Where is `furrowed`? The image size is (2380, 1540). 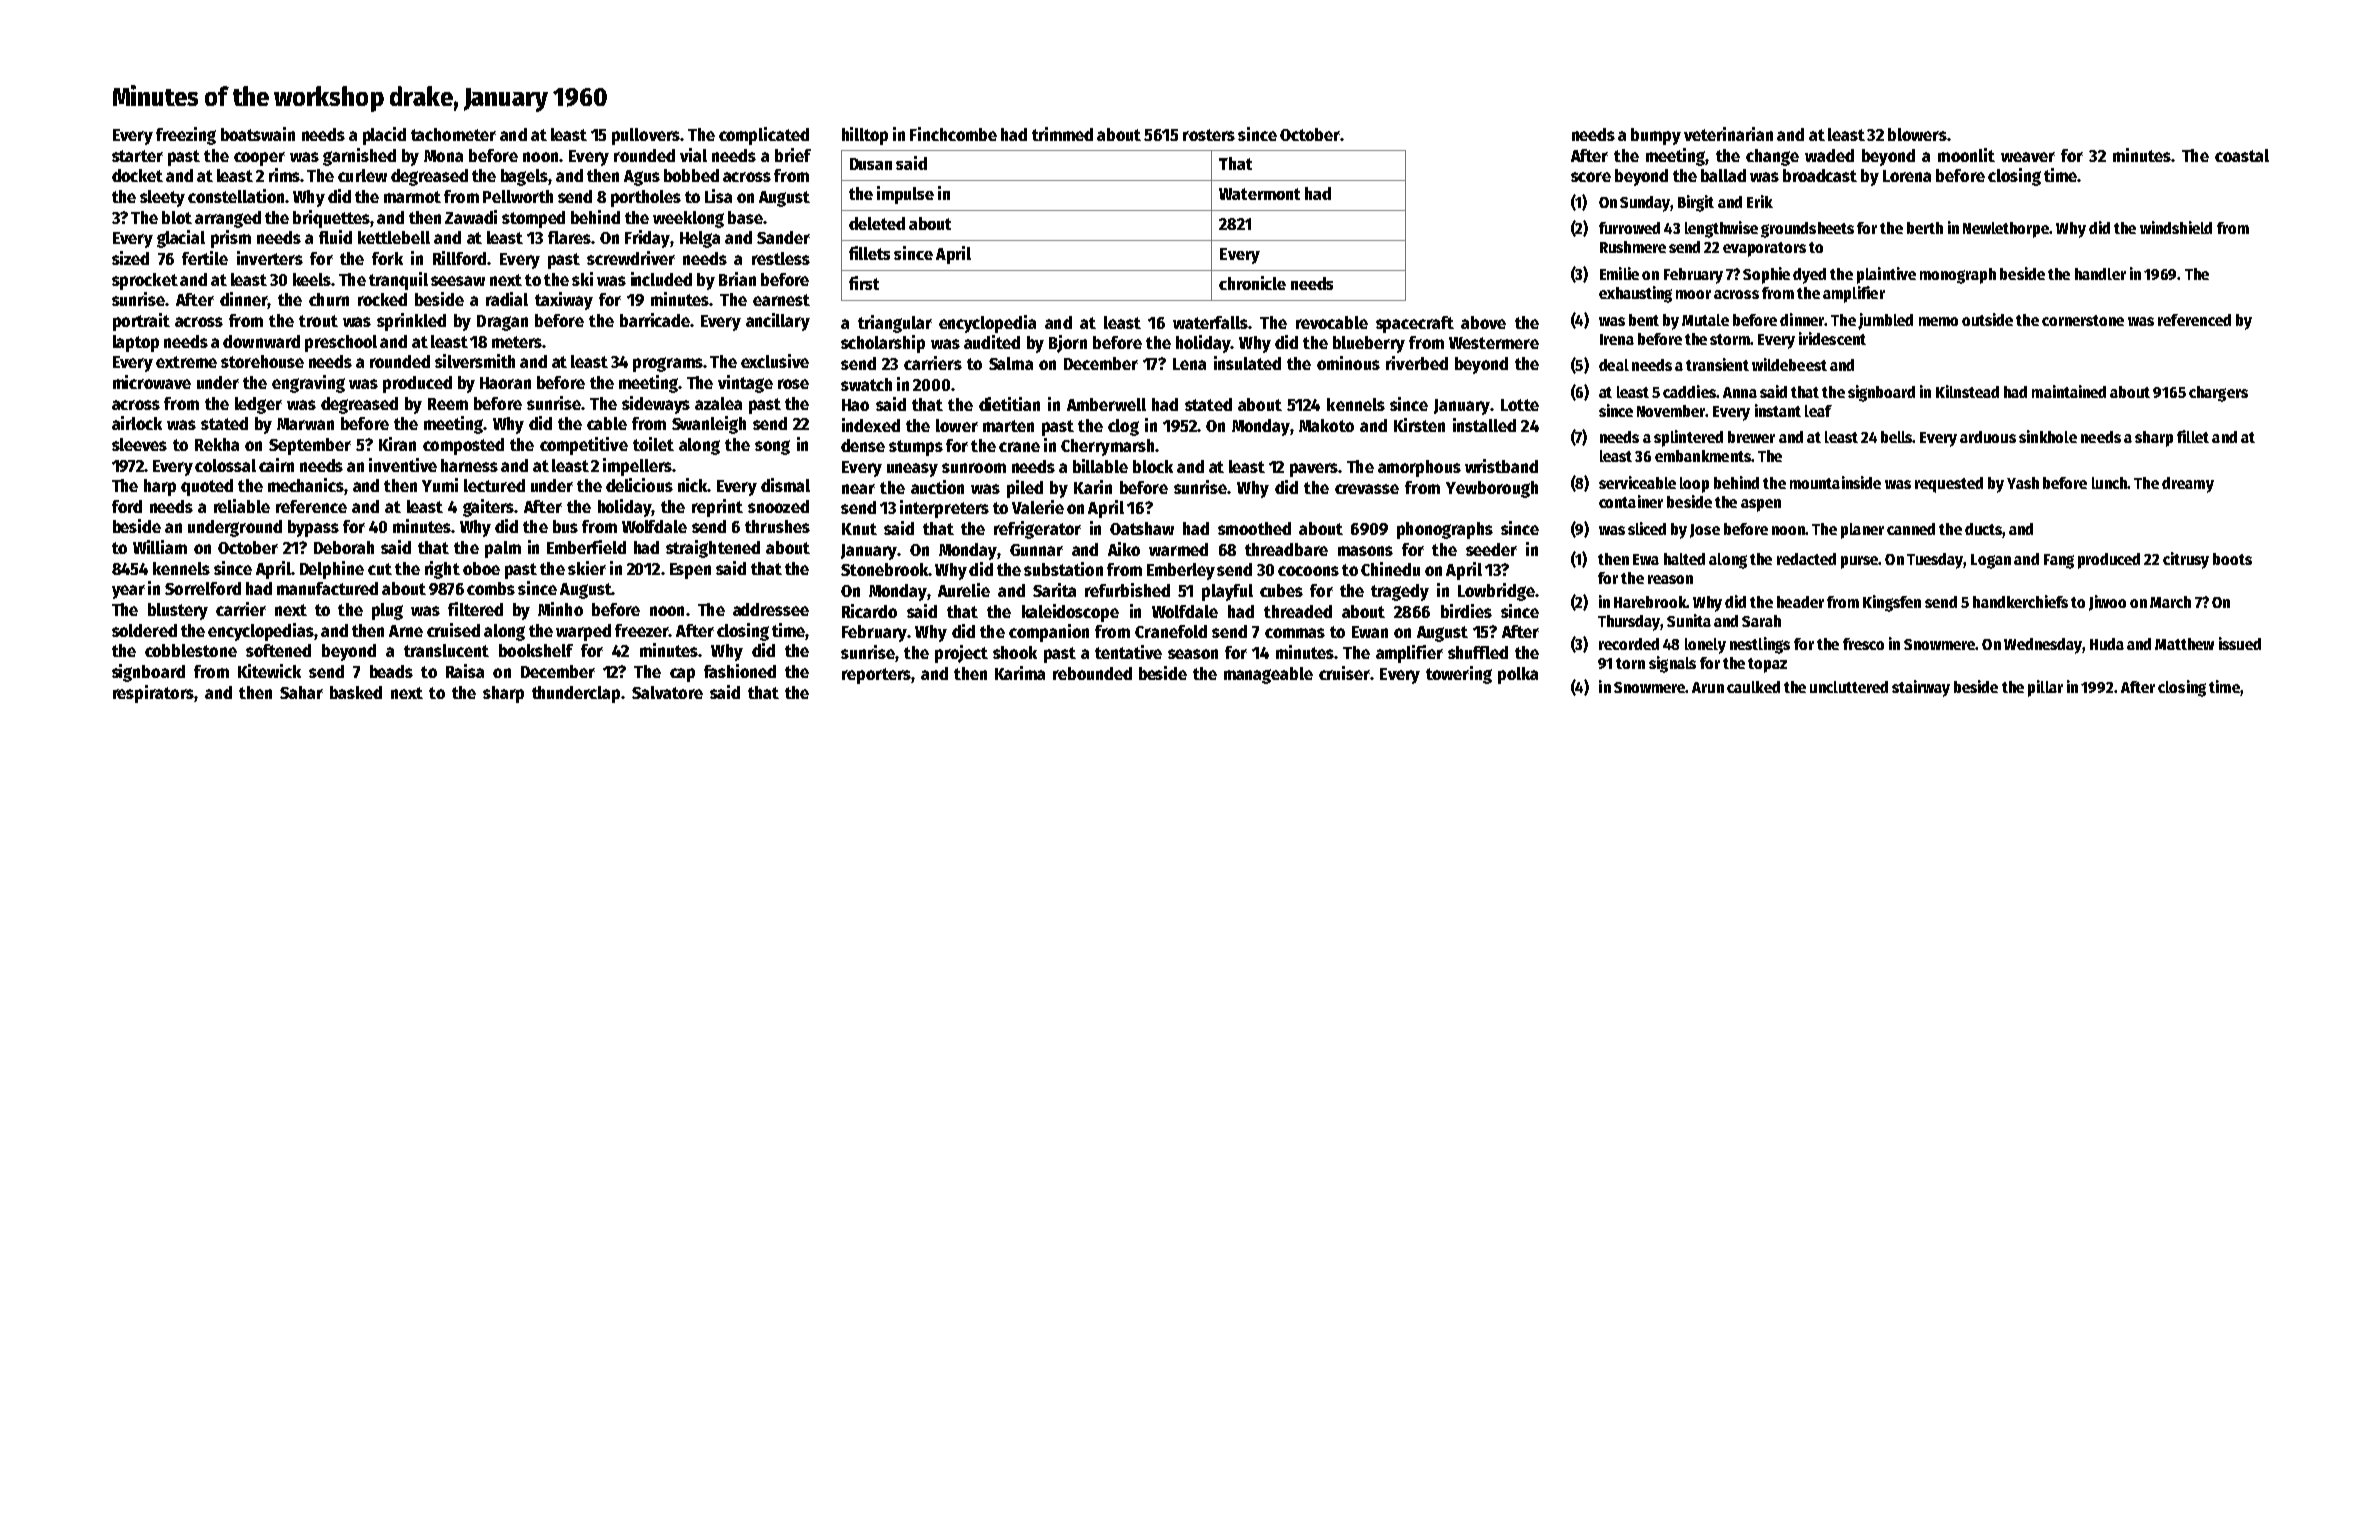
furrowed is located at coordinates (1629, 228).
